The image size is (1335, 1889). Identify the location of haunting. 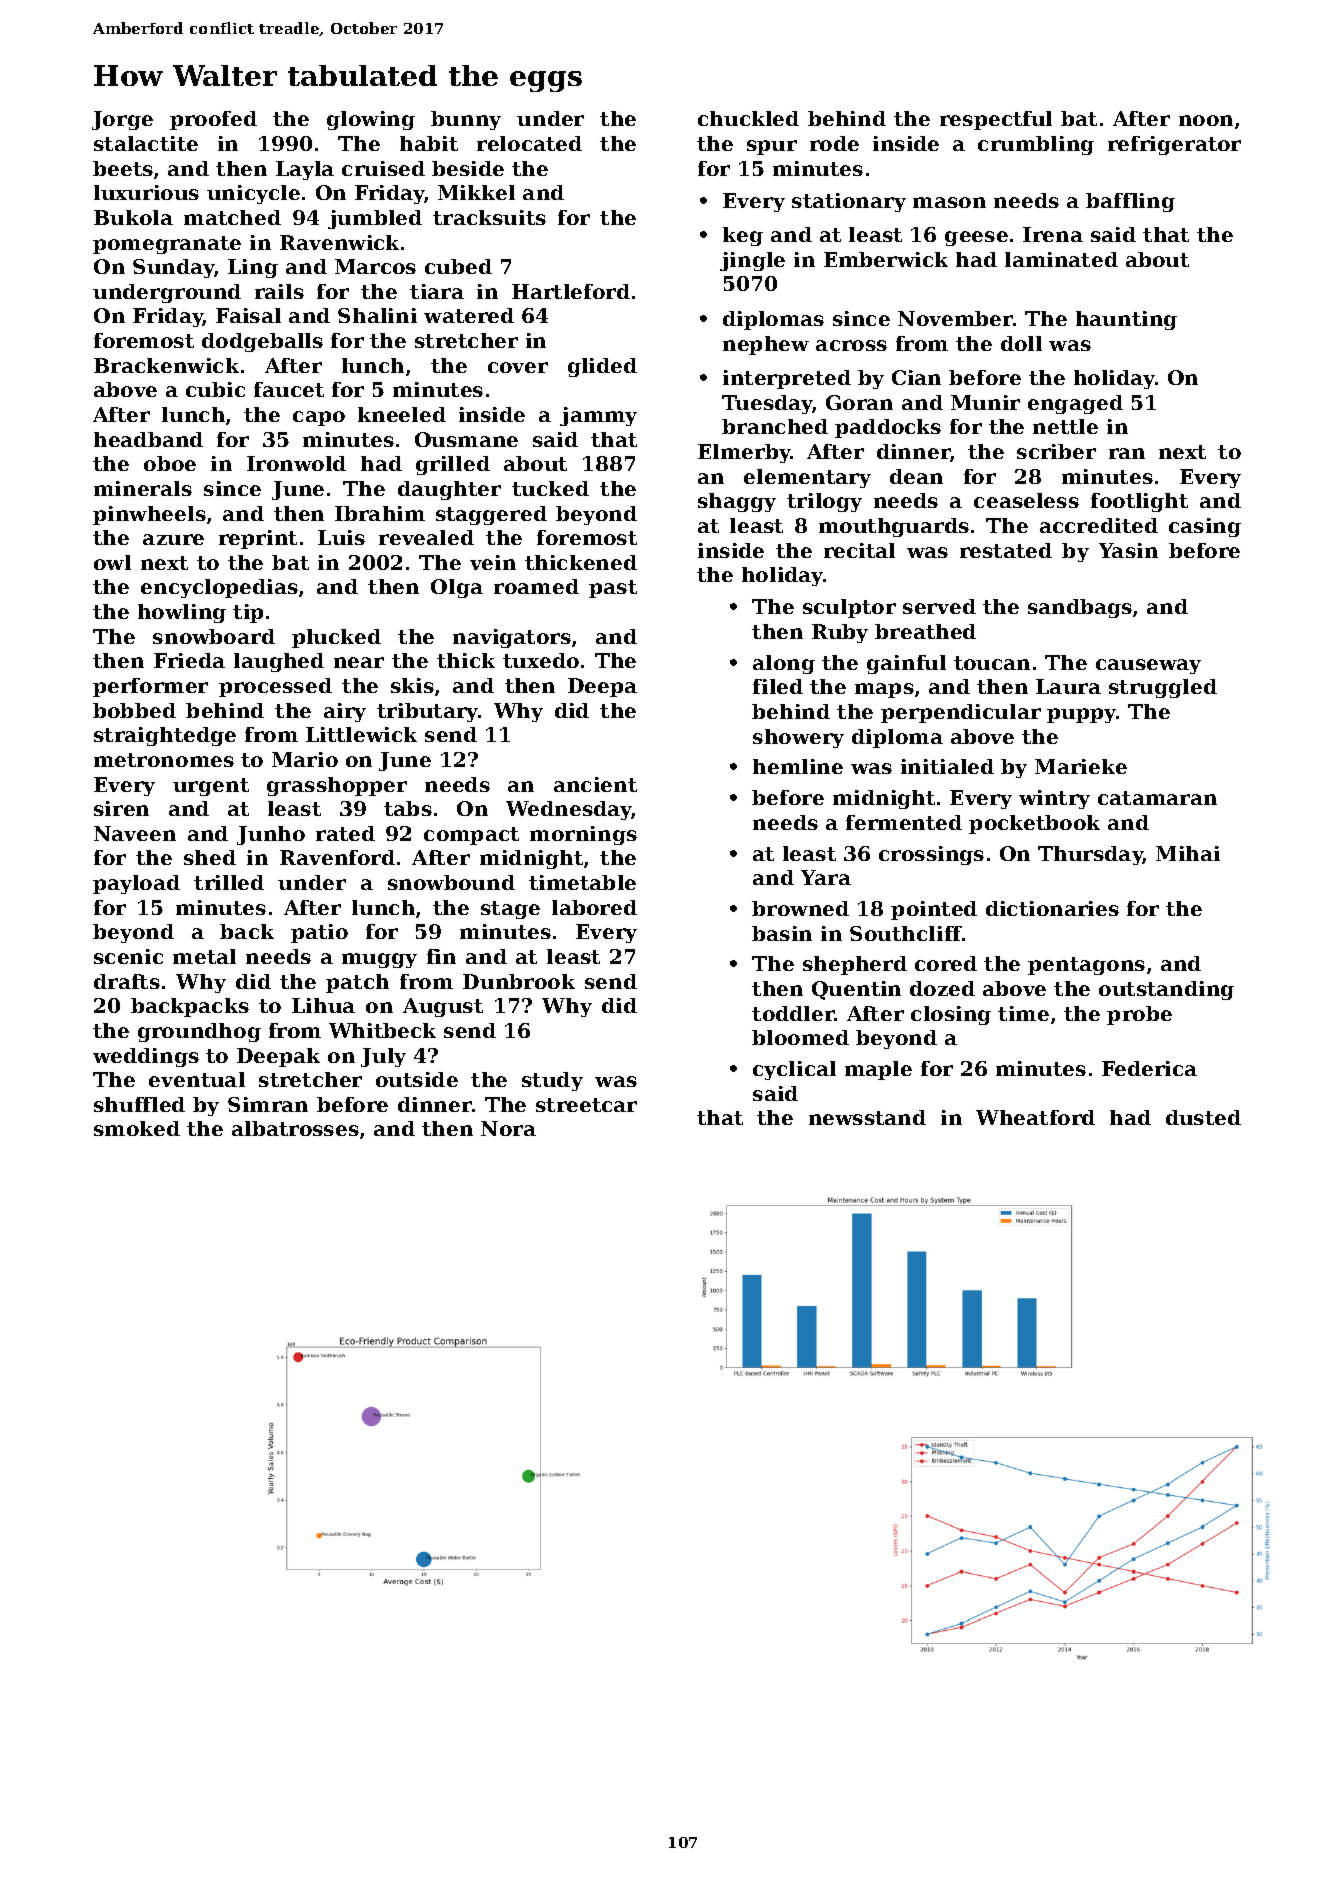
(1126, 320).
